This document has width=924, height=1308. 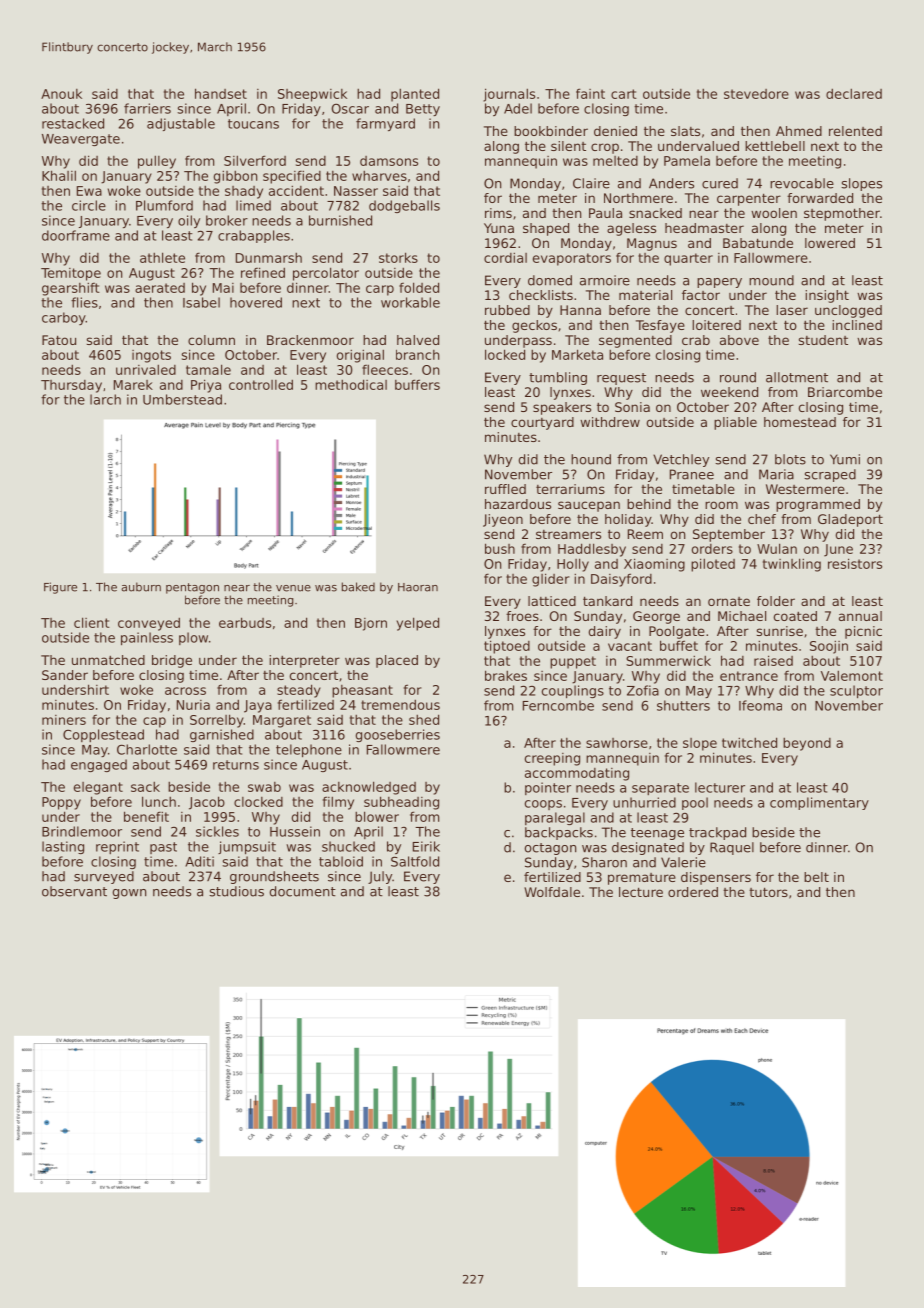 I want to click on storks, so click(x=398, y=257).
